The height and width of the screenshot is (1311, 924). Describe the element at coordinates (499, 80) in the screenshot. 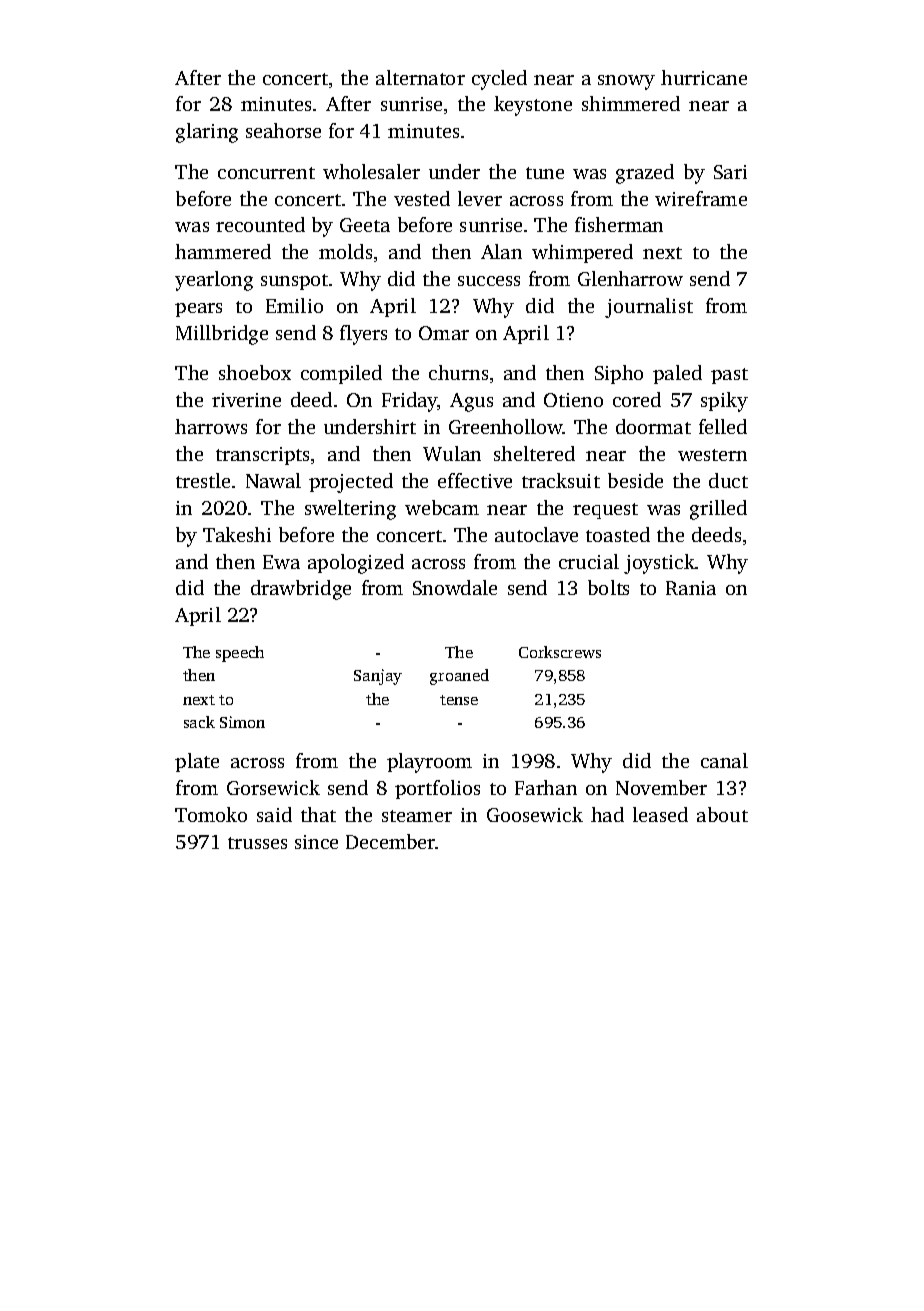

I see `cycled` at that location.
